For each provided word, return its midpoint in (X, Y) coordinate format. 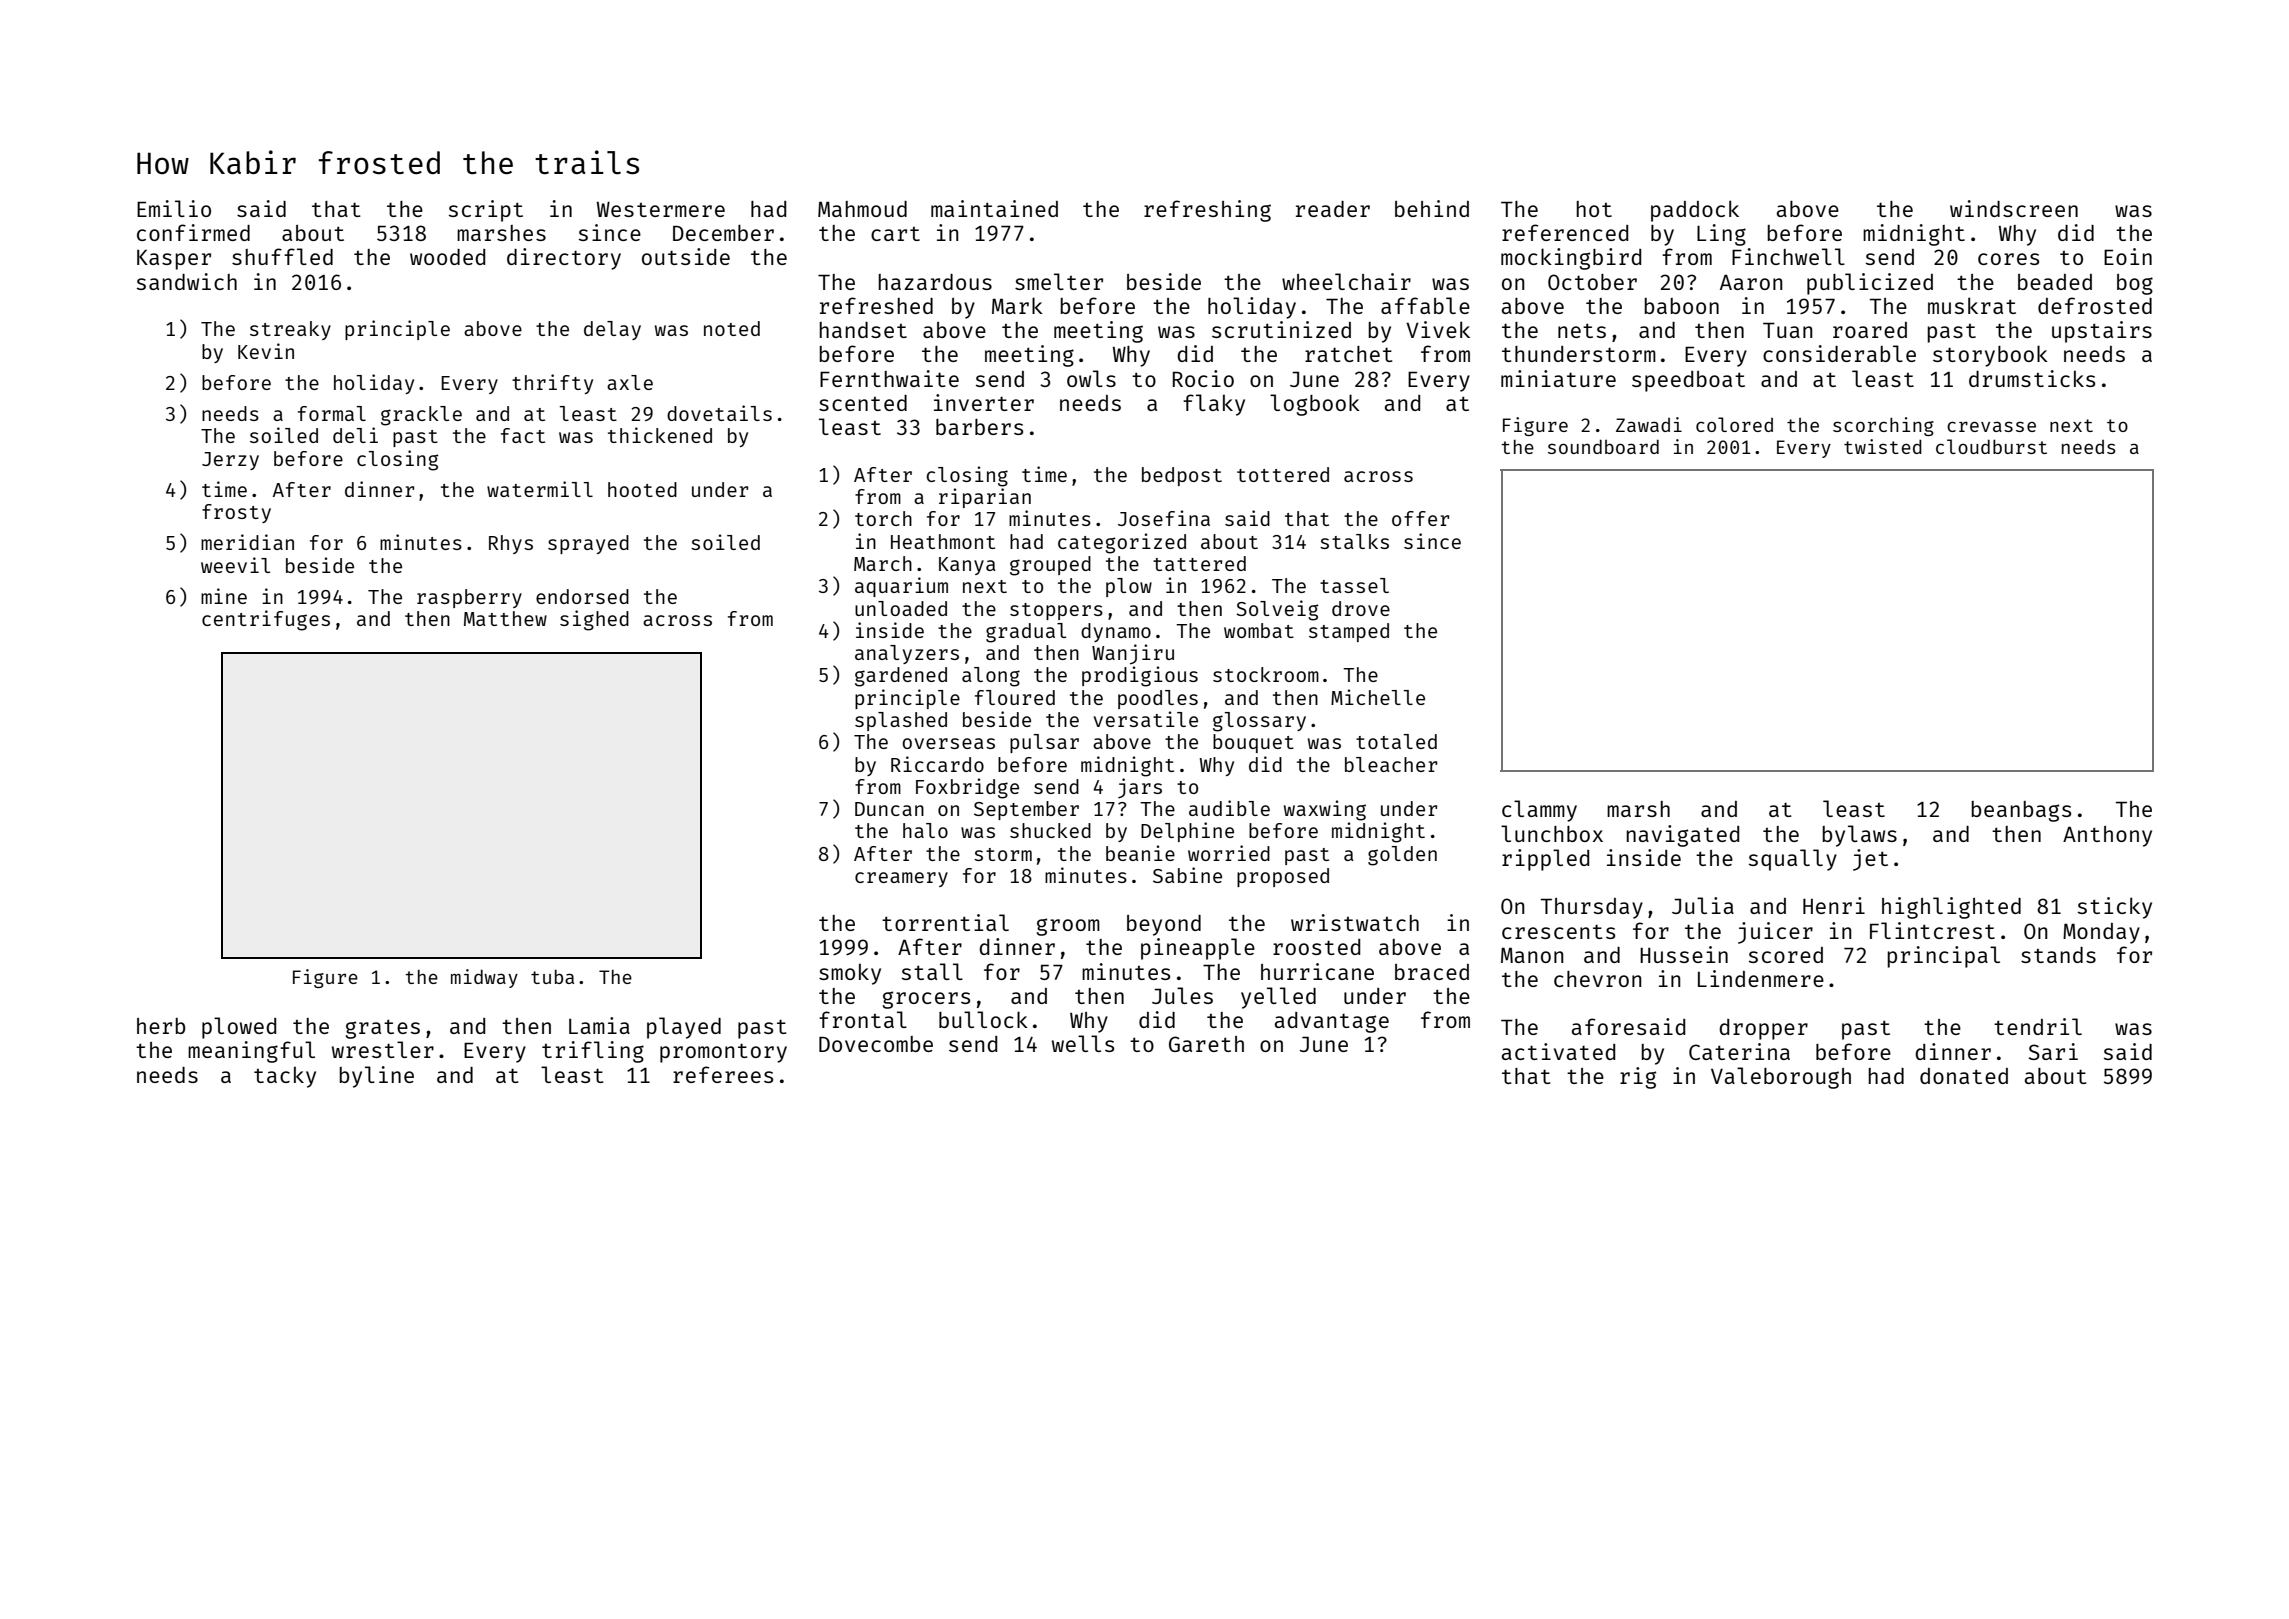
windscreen (2014, 208)
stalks (1354, 541)
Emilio (174, 208)
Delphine (1187, 832)
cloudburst (1991, 446)
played (684, 1028)
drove (1361, 608)
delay (612, 330)
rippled (1545, 860)
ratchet (1349, 354)
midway (484, 978)
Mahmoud (862, 209)
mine (224, 596)
